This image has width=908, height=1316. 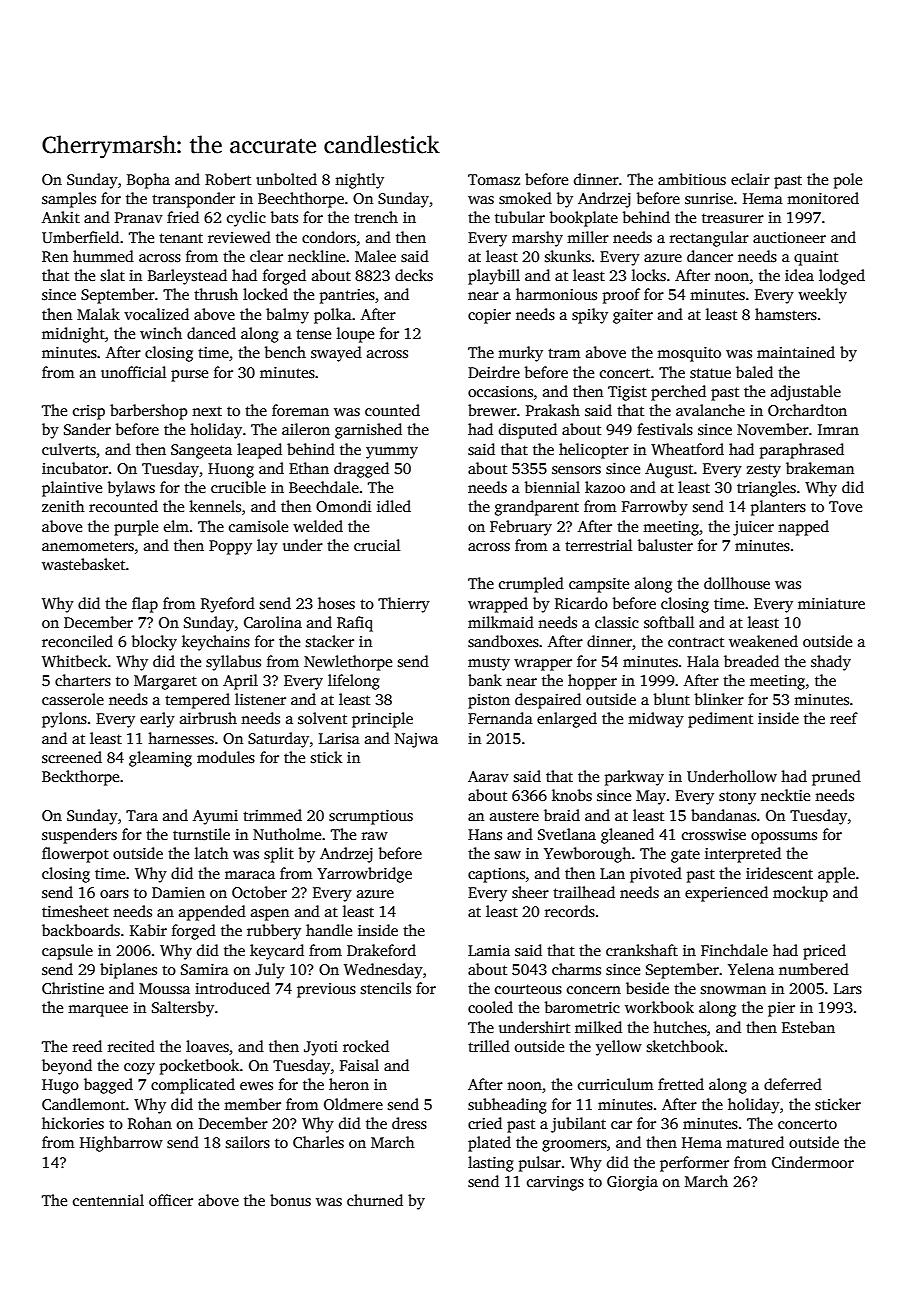 What do you see at coordinates (347, 296) in the image?
I see `pantries` at bounding box center [347, 296].
